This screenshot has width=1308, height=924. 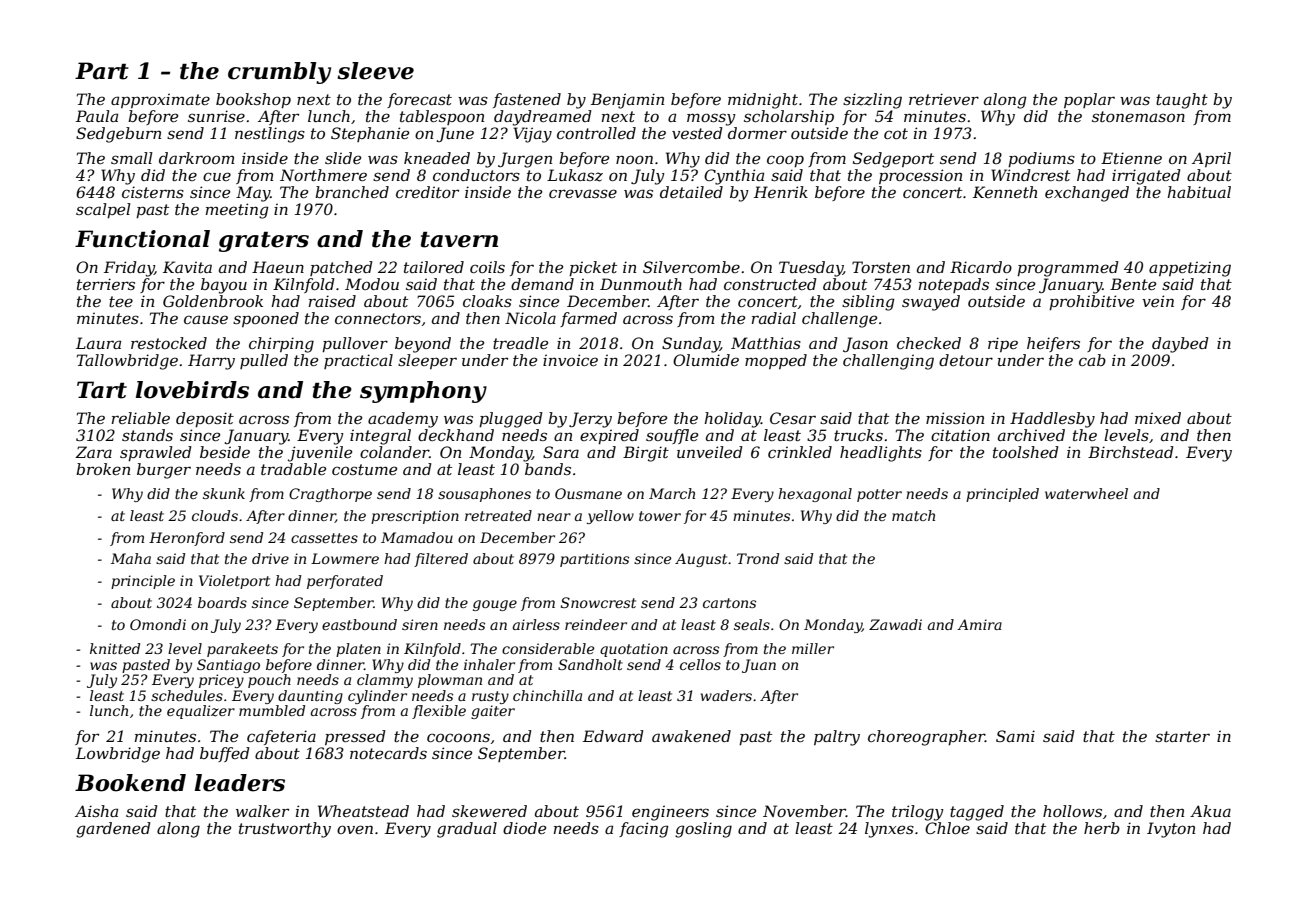 I want to click on Paula, so click(x=97, y=116).
